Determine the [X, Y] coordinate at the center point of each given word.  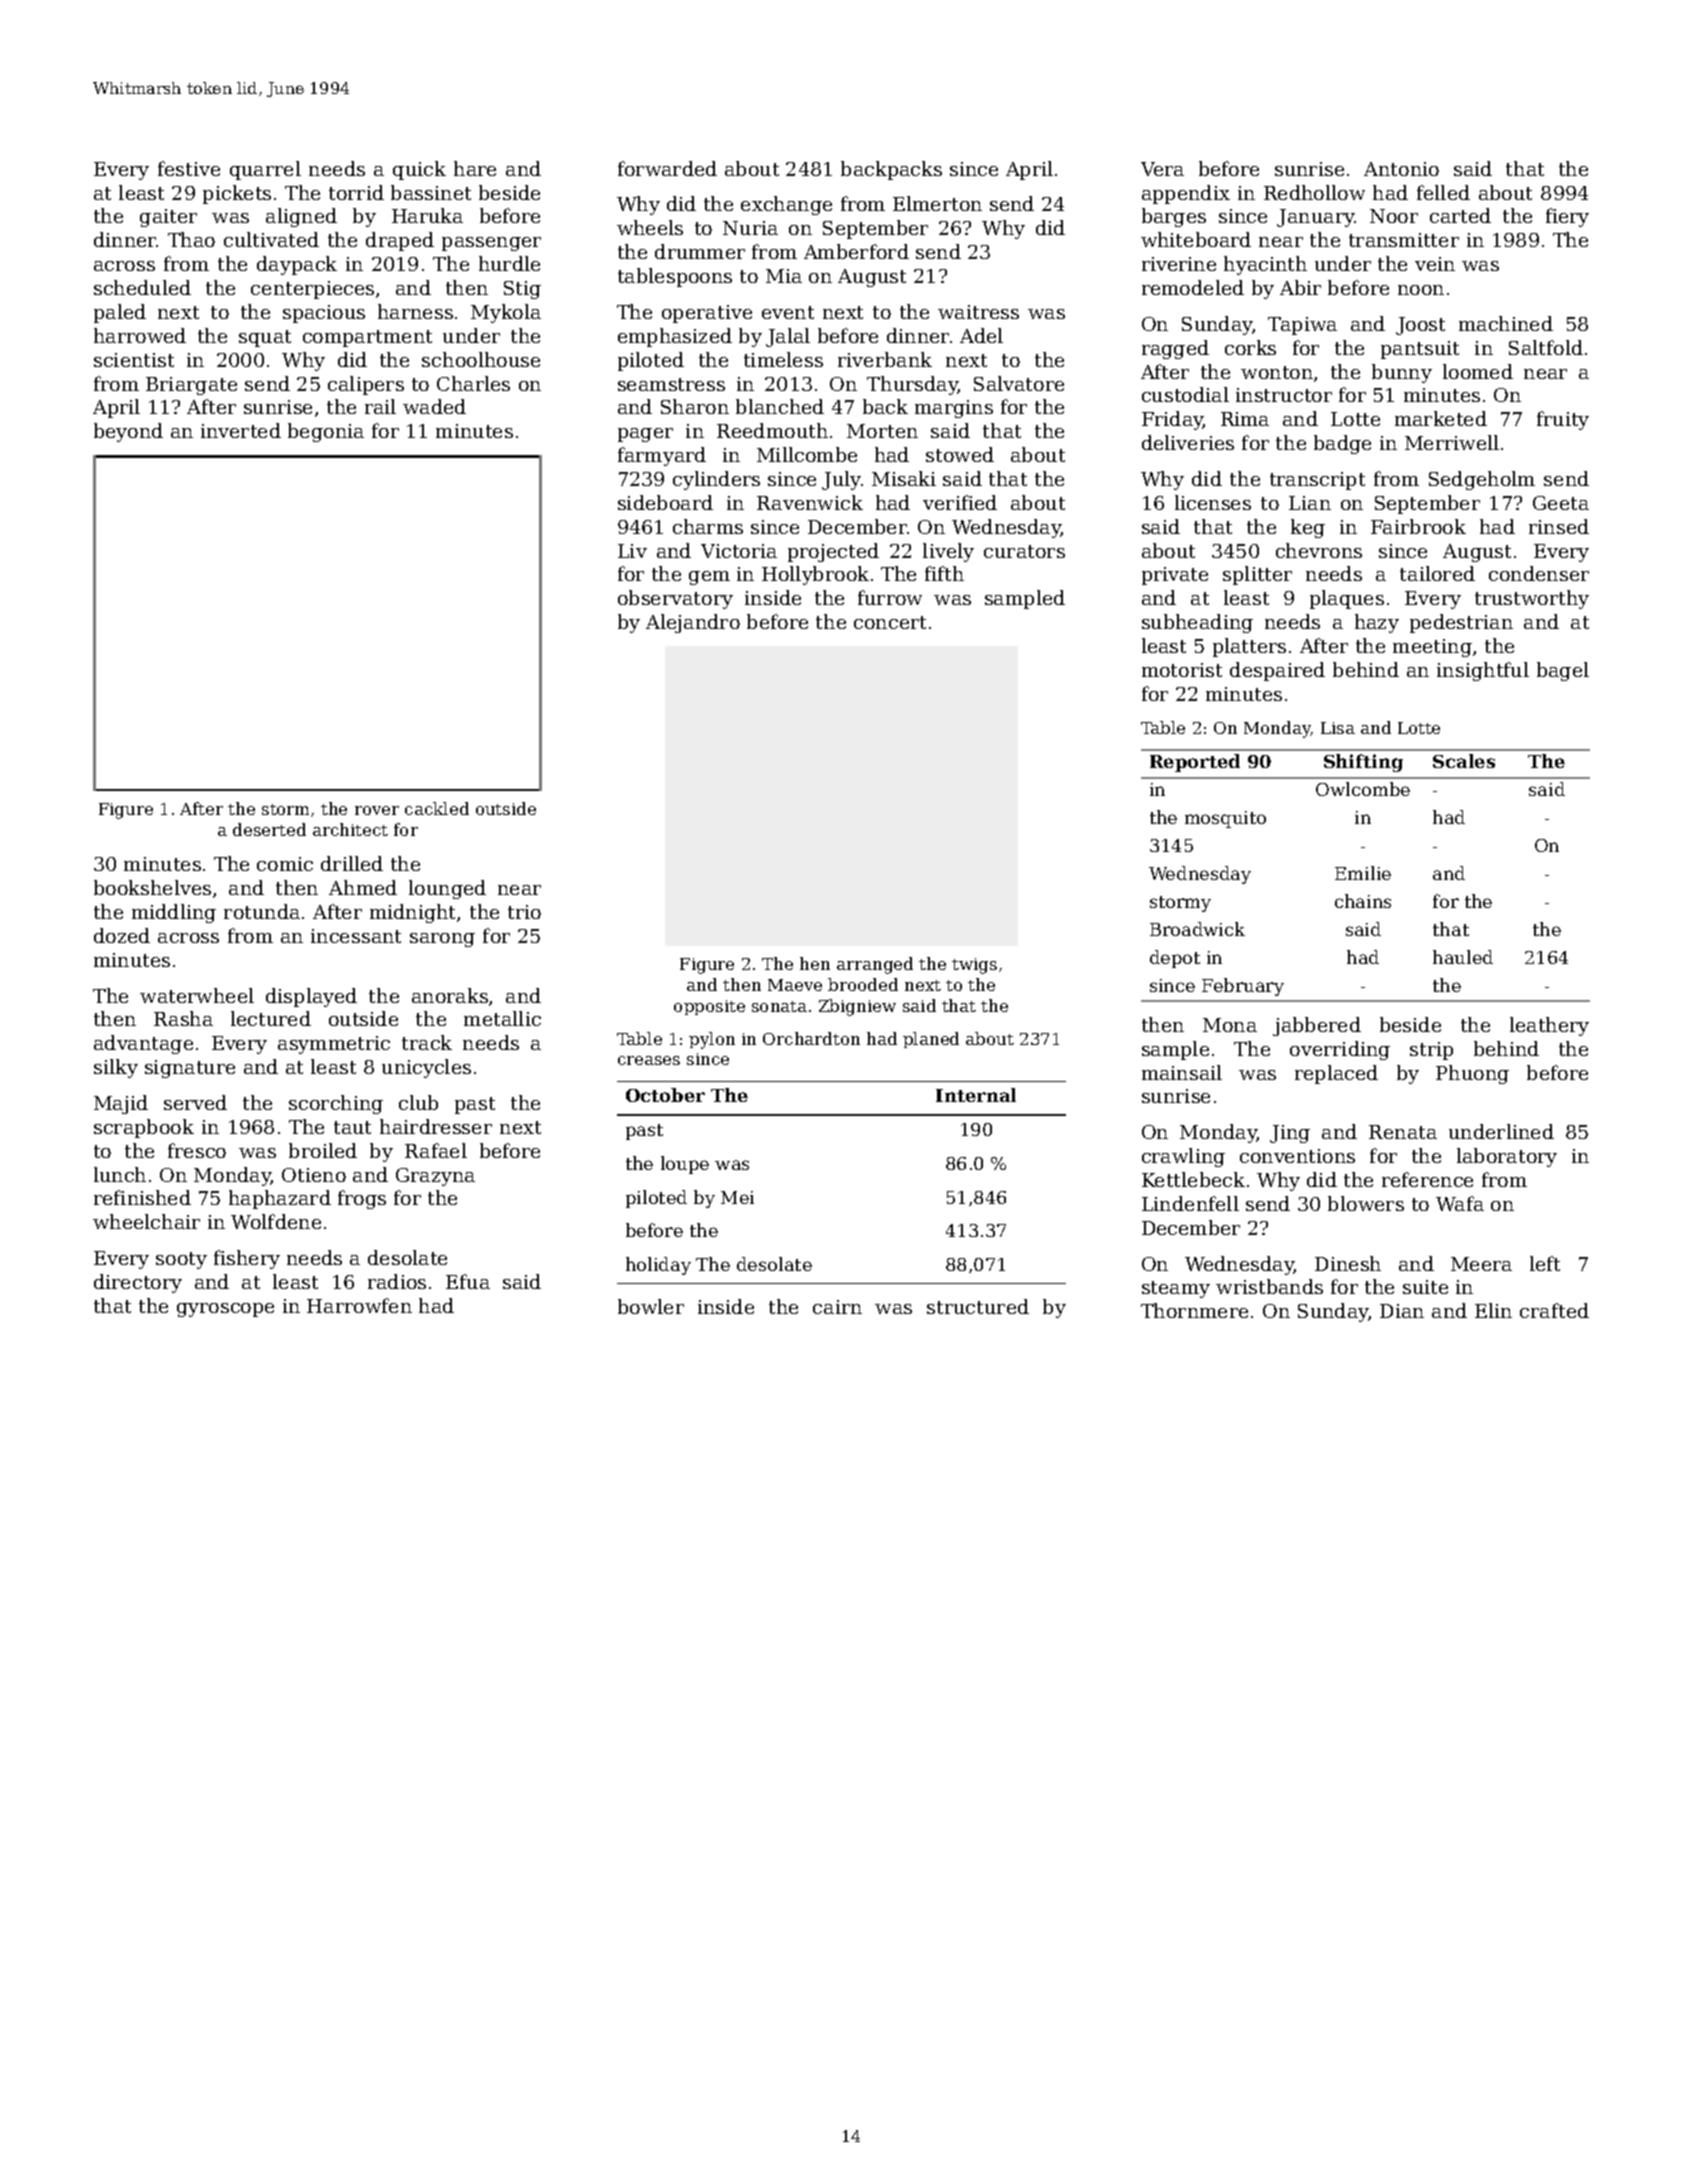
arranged [875, 965]
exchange [786, 205]
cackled [437, 808]
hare [475, 168]
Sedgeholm [1482, 480]
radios [397, 1281]
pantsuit [1420, 350]
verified [960, 502]
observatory [675, 599]
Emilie [1363, 873]
